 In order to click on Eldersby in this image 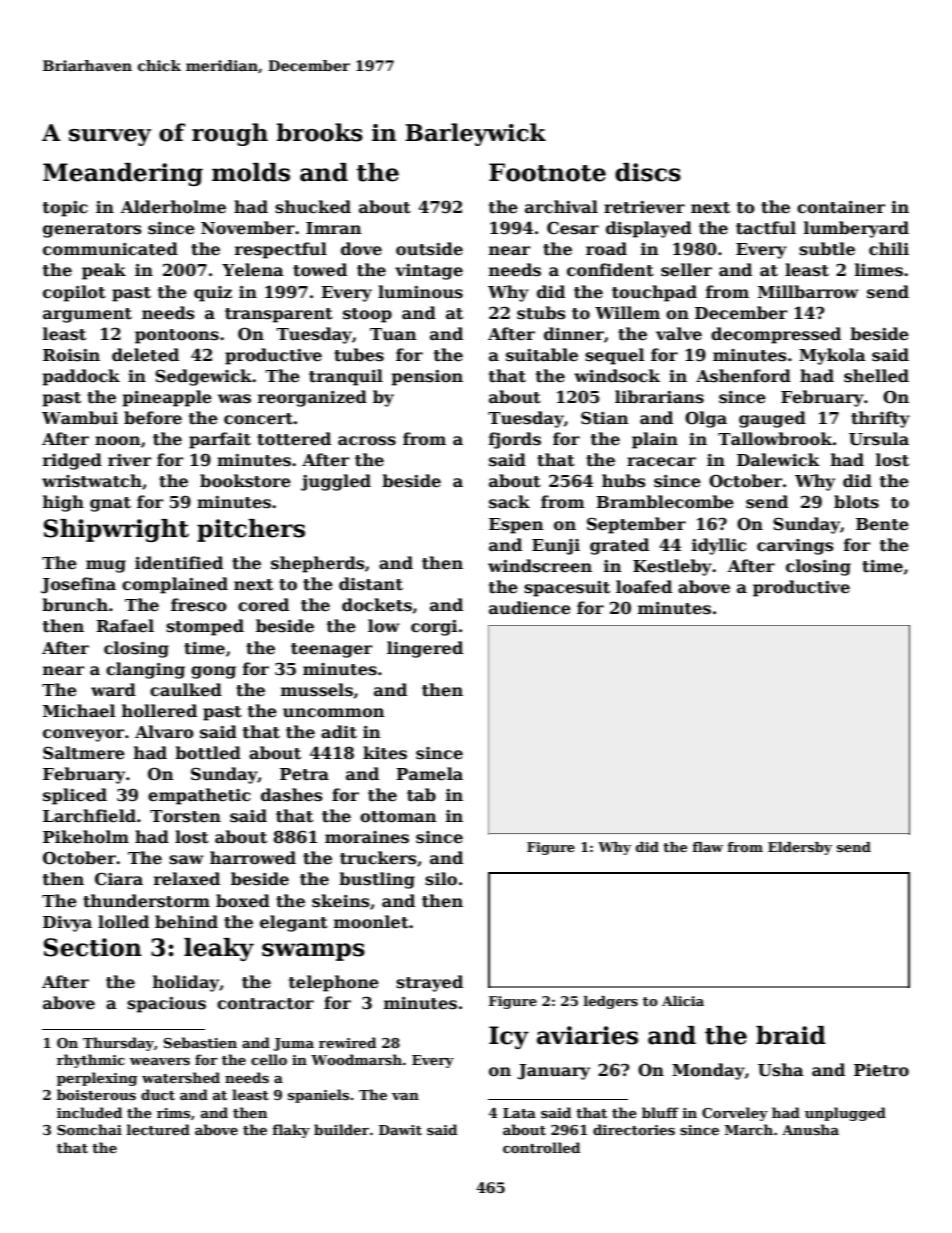, I will do `click(800, 848)`.
